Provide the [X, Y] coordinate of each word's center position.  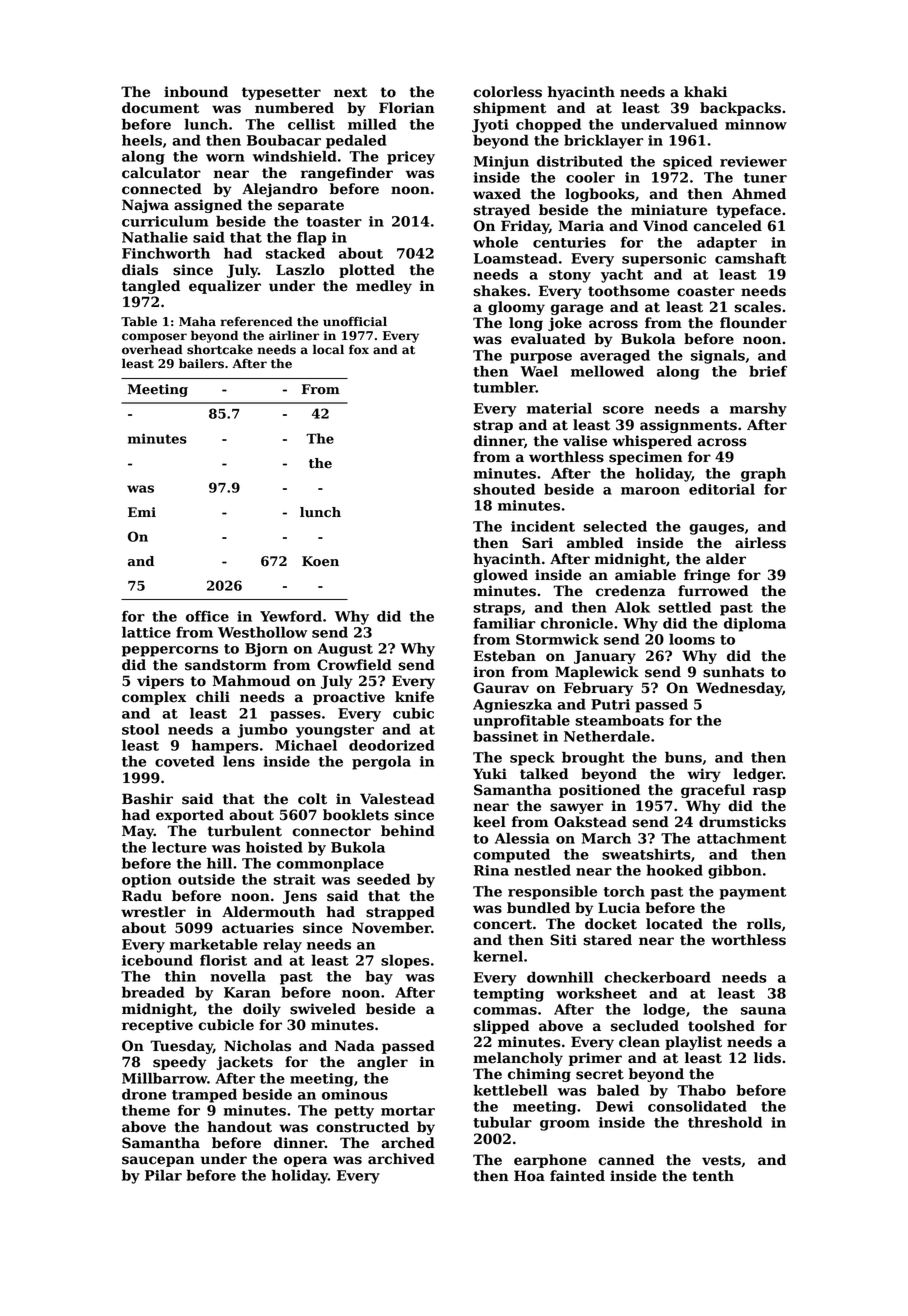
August [345, 650]
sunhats [733, 672]
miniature [669, 210]
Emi [142, 512]
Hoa [529, 1176]
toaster [334, 222]
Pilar [163, 1175]
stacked [295, 253]
